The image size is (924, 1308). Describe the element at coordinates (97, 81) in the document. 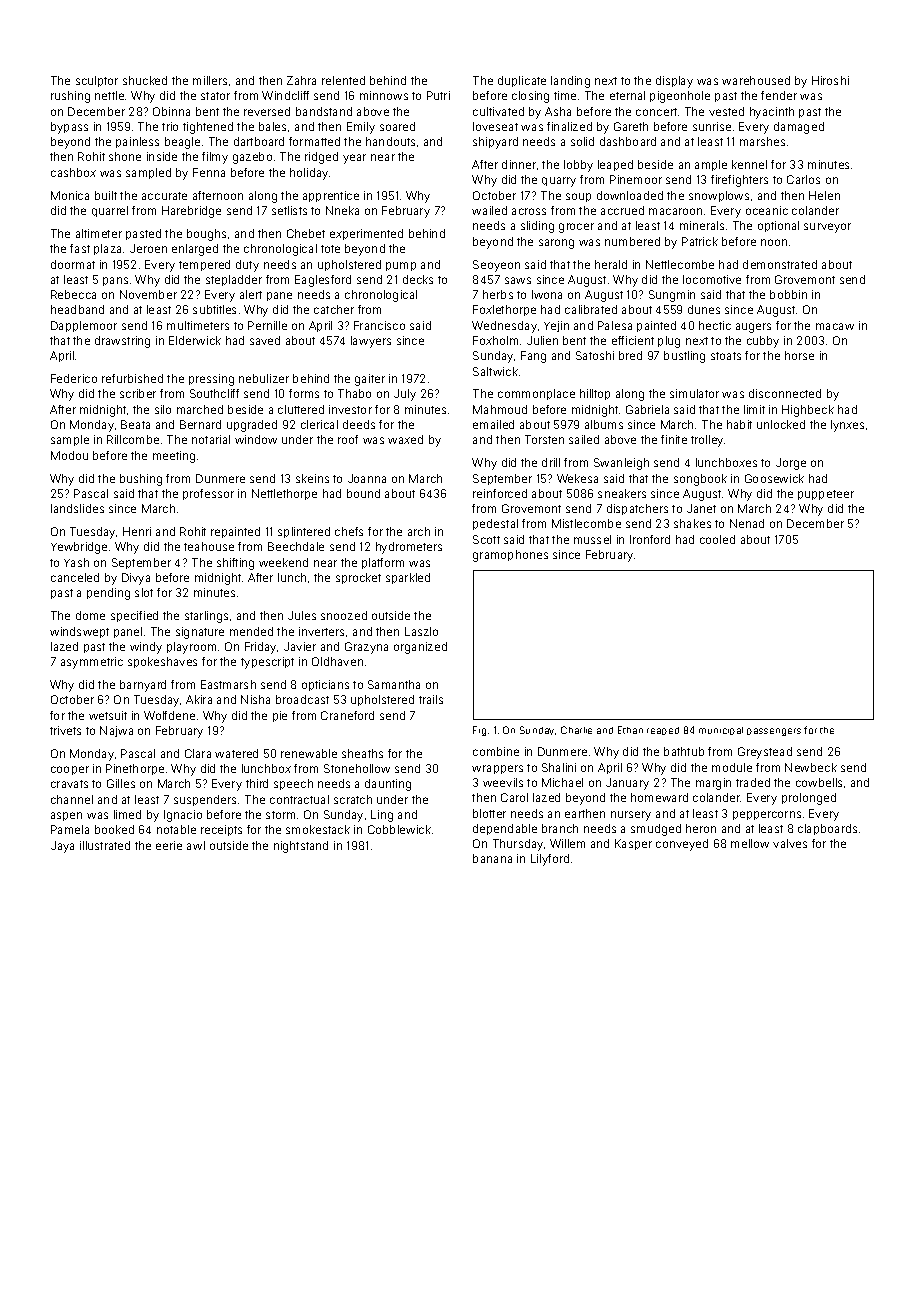

I see `sculptor` at that location.
